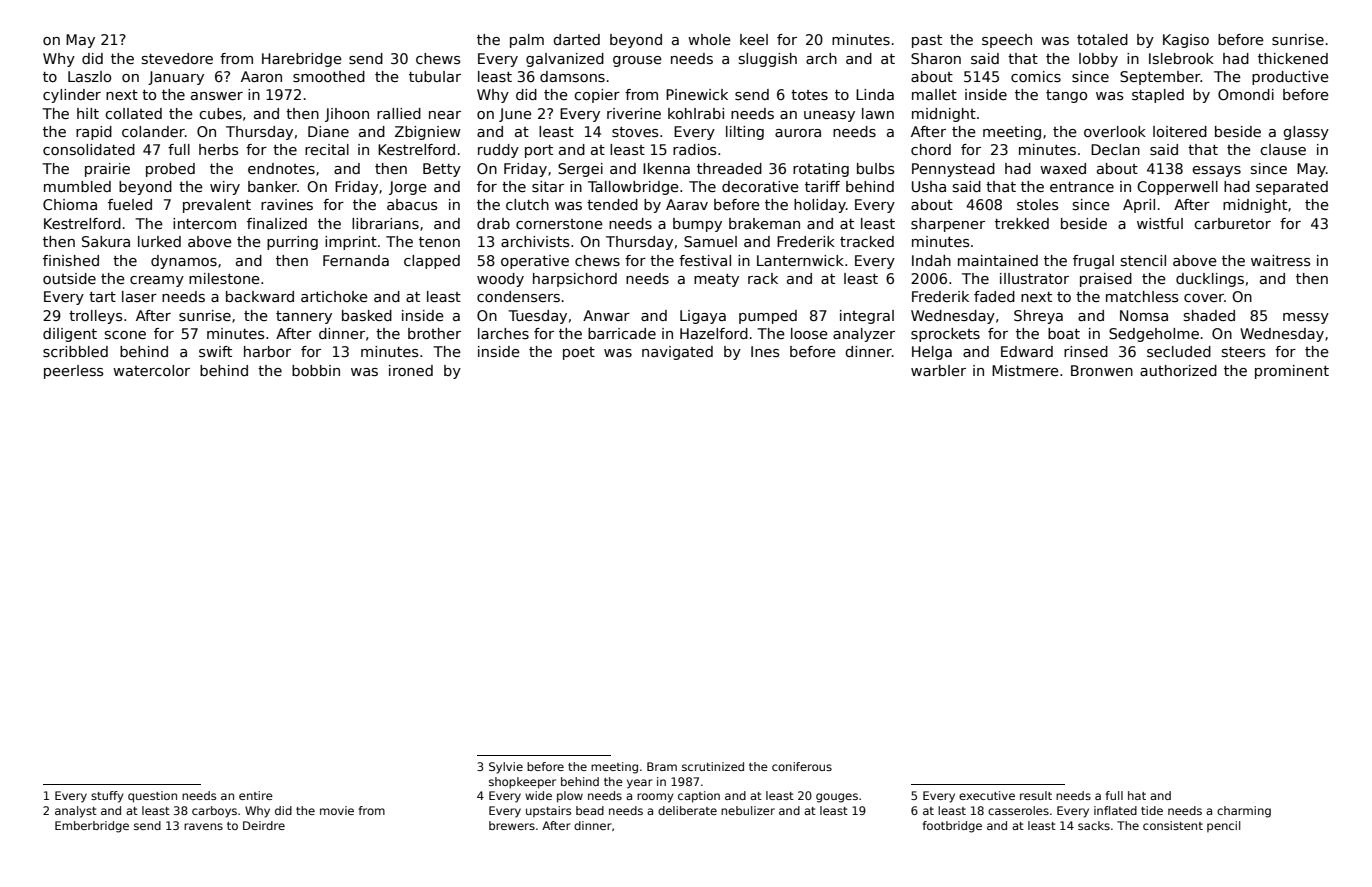 The image size is (1372, 887). Describe the element at coordinates (938, 370) in the document. I see `warbler` at that location.
